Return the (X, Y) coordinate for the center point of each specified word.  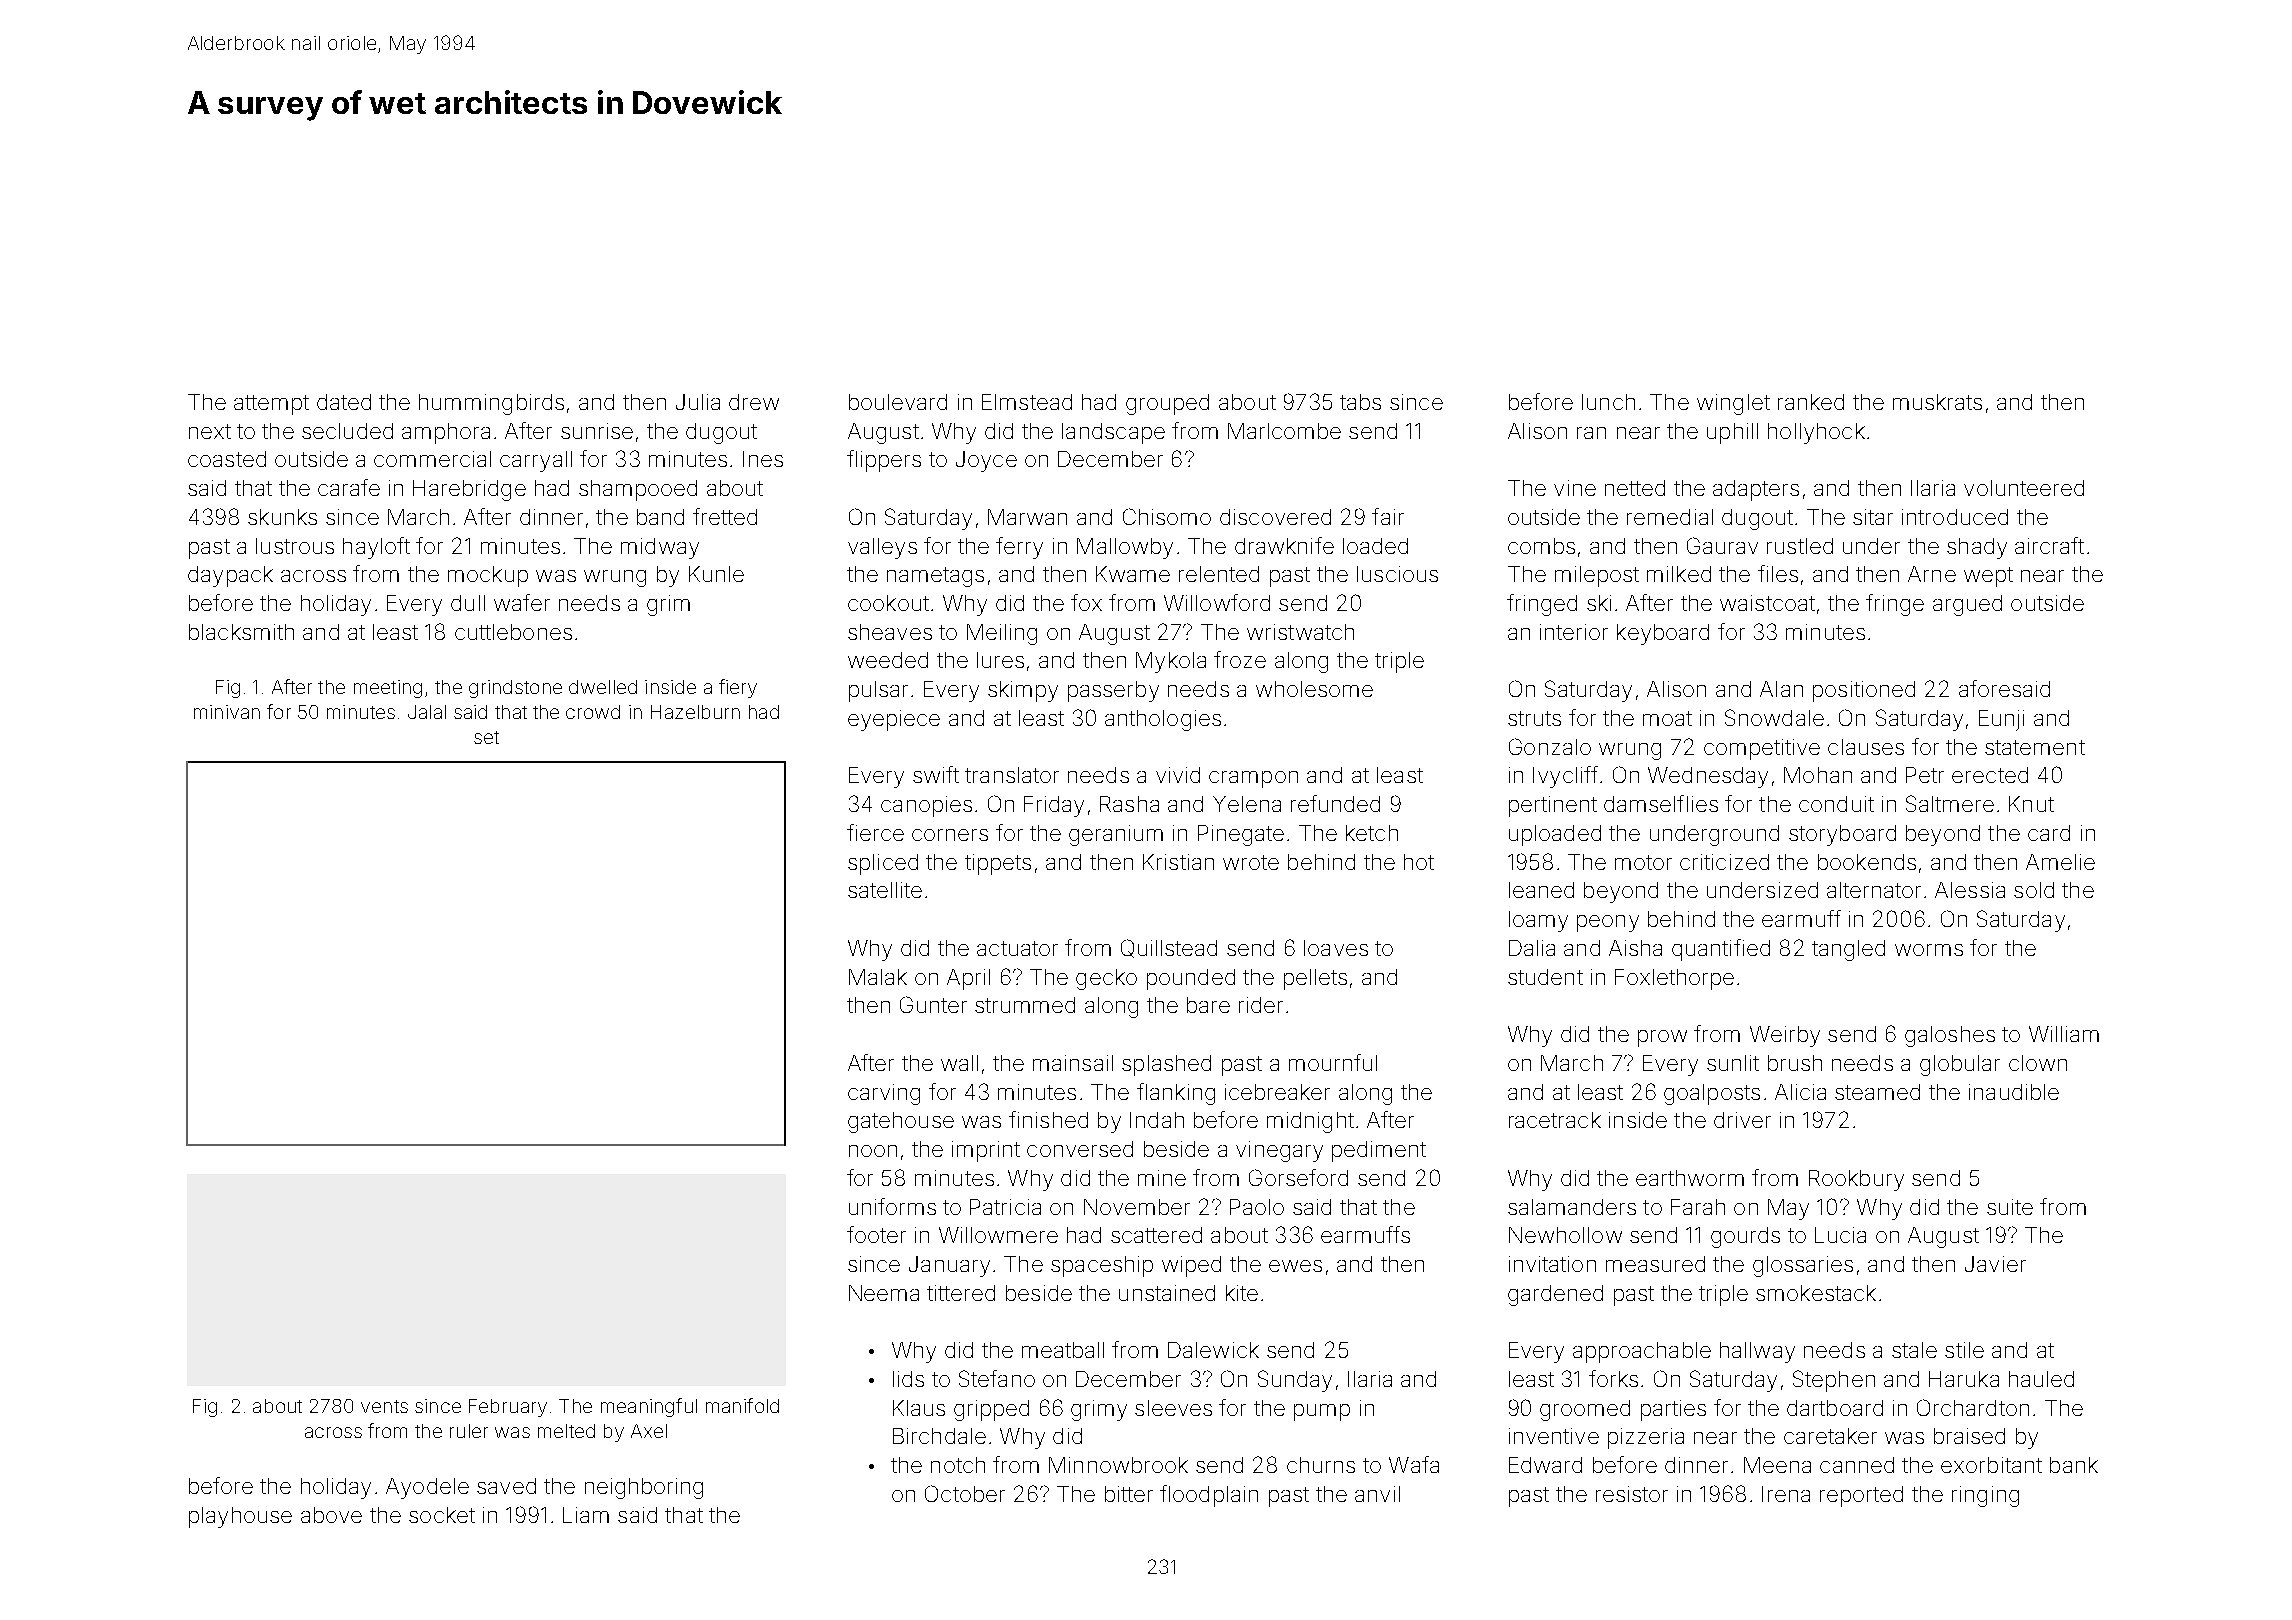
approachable (1642, 1352)
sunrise (597, 431)
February (508, 1408)
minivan (227, 712)
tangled (1848, 950)
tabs (1360, 402)
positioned (1864, 691)
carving (884, 1094)
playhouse (240, 1517)
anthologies (1163, 720)
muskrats (1937, 402)
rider (1261, 1005)
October (965, 1493)
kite (1242, 1293)
